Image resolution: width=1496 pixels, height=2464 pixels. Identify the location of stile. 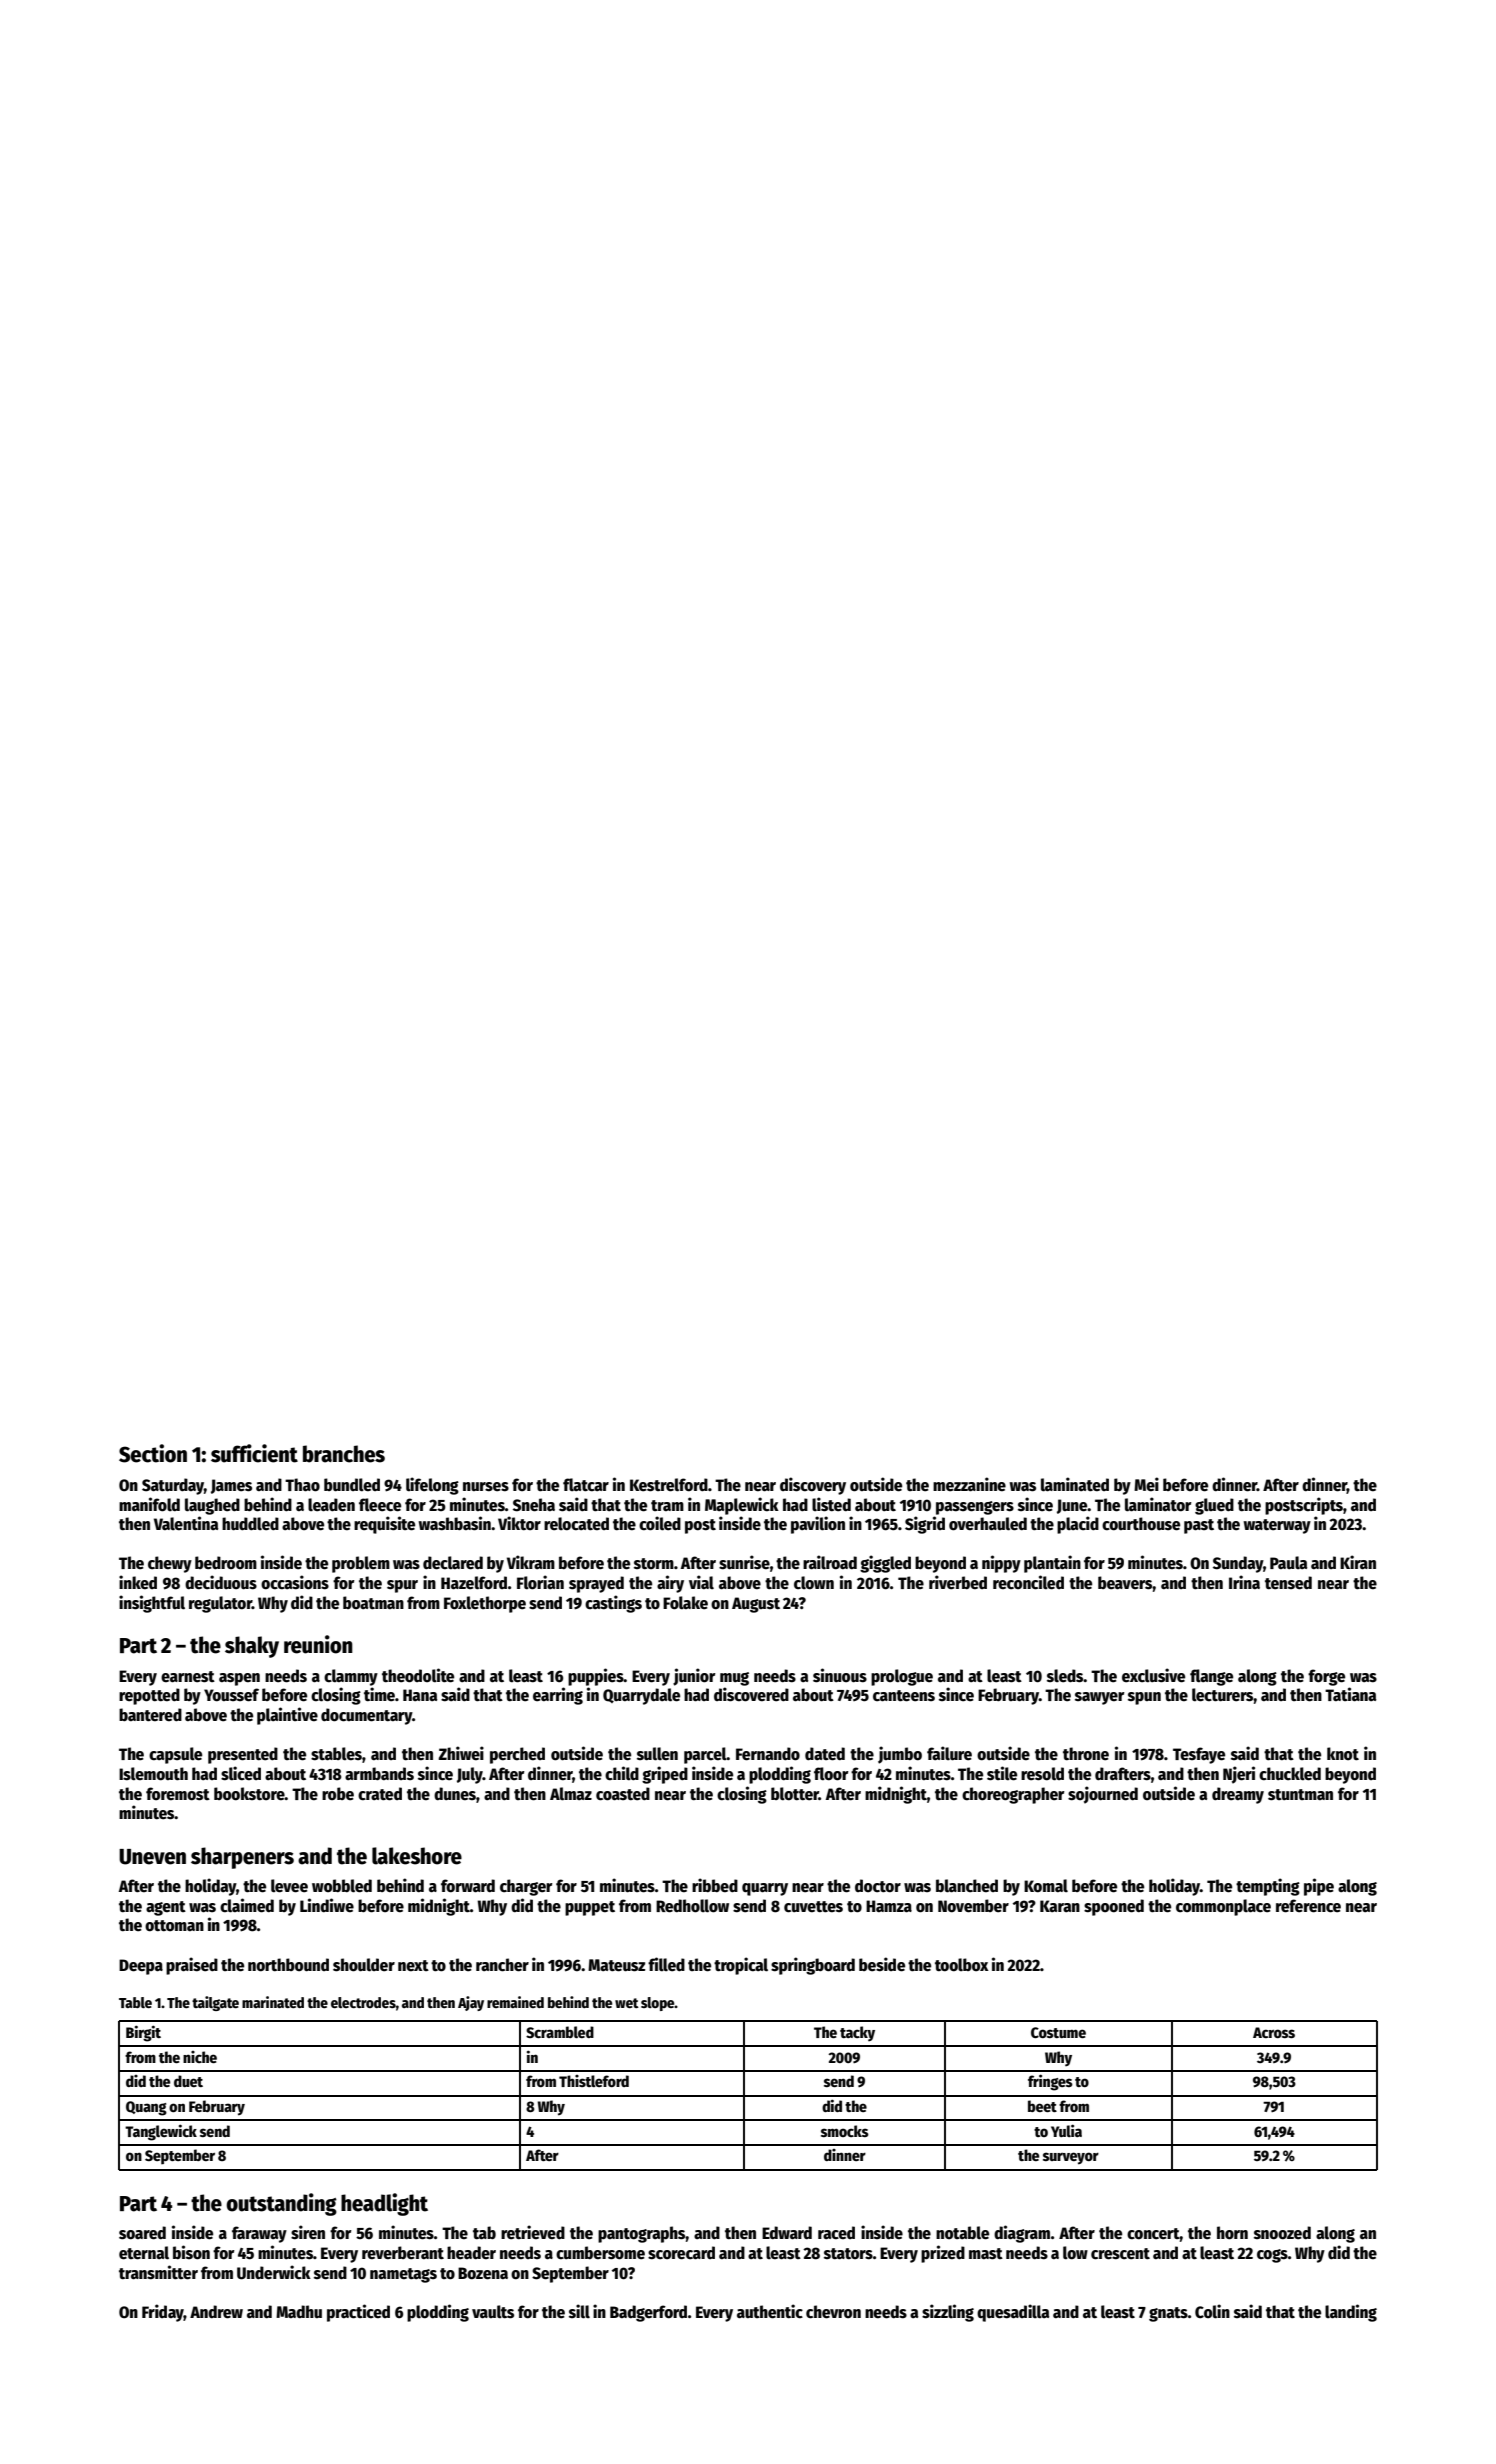
(1002, 1773).
